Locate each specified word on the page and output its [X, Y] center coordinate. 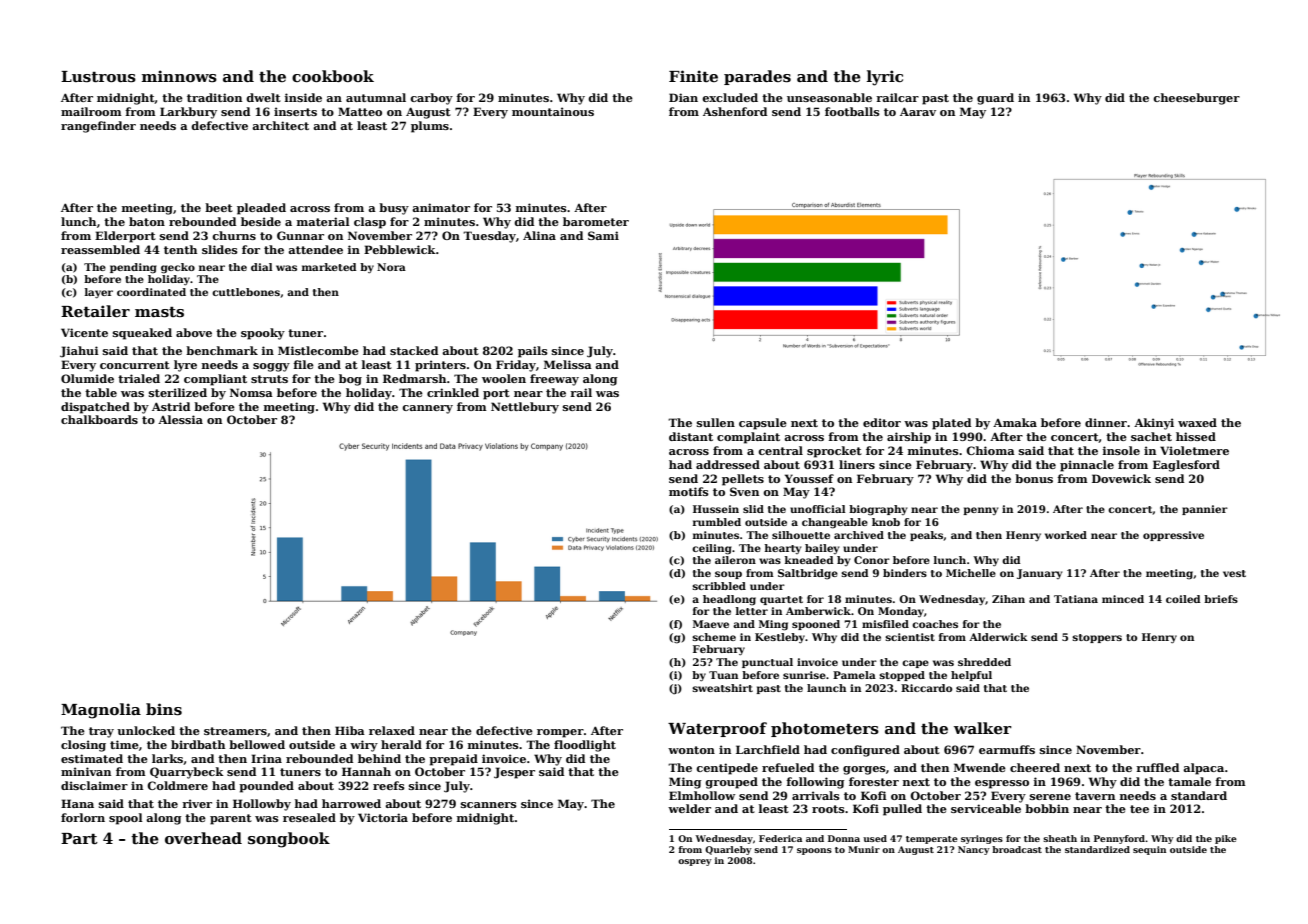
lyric [885, 78]
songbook [289, 840]
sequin [1149, 850]
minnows [179, 76]
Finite [693, 76]
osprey [695, 862]
